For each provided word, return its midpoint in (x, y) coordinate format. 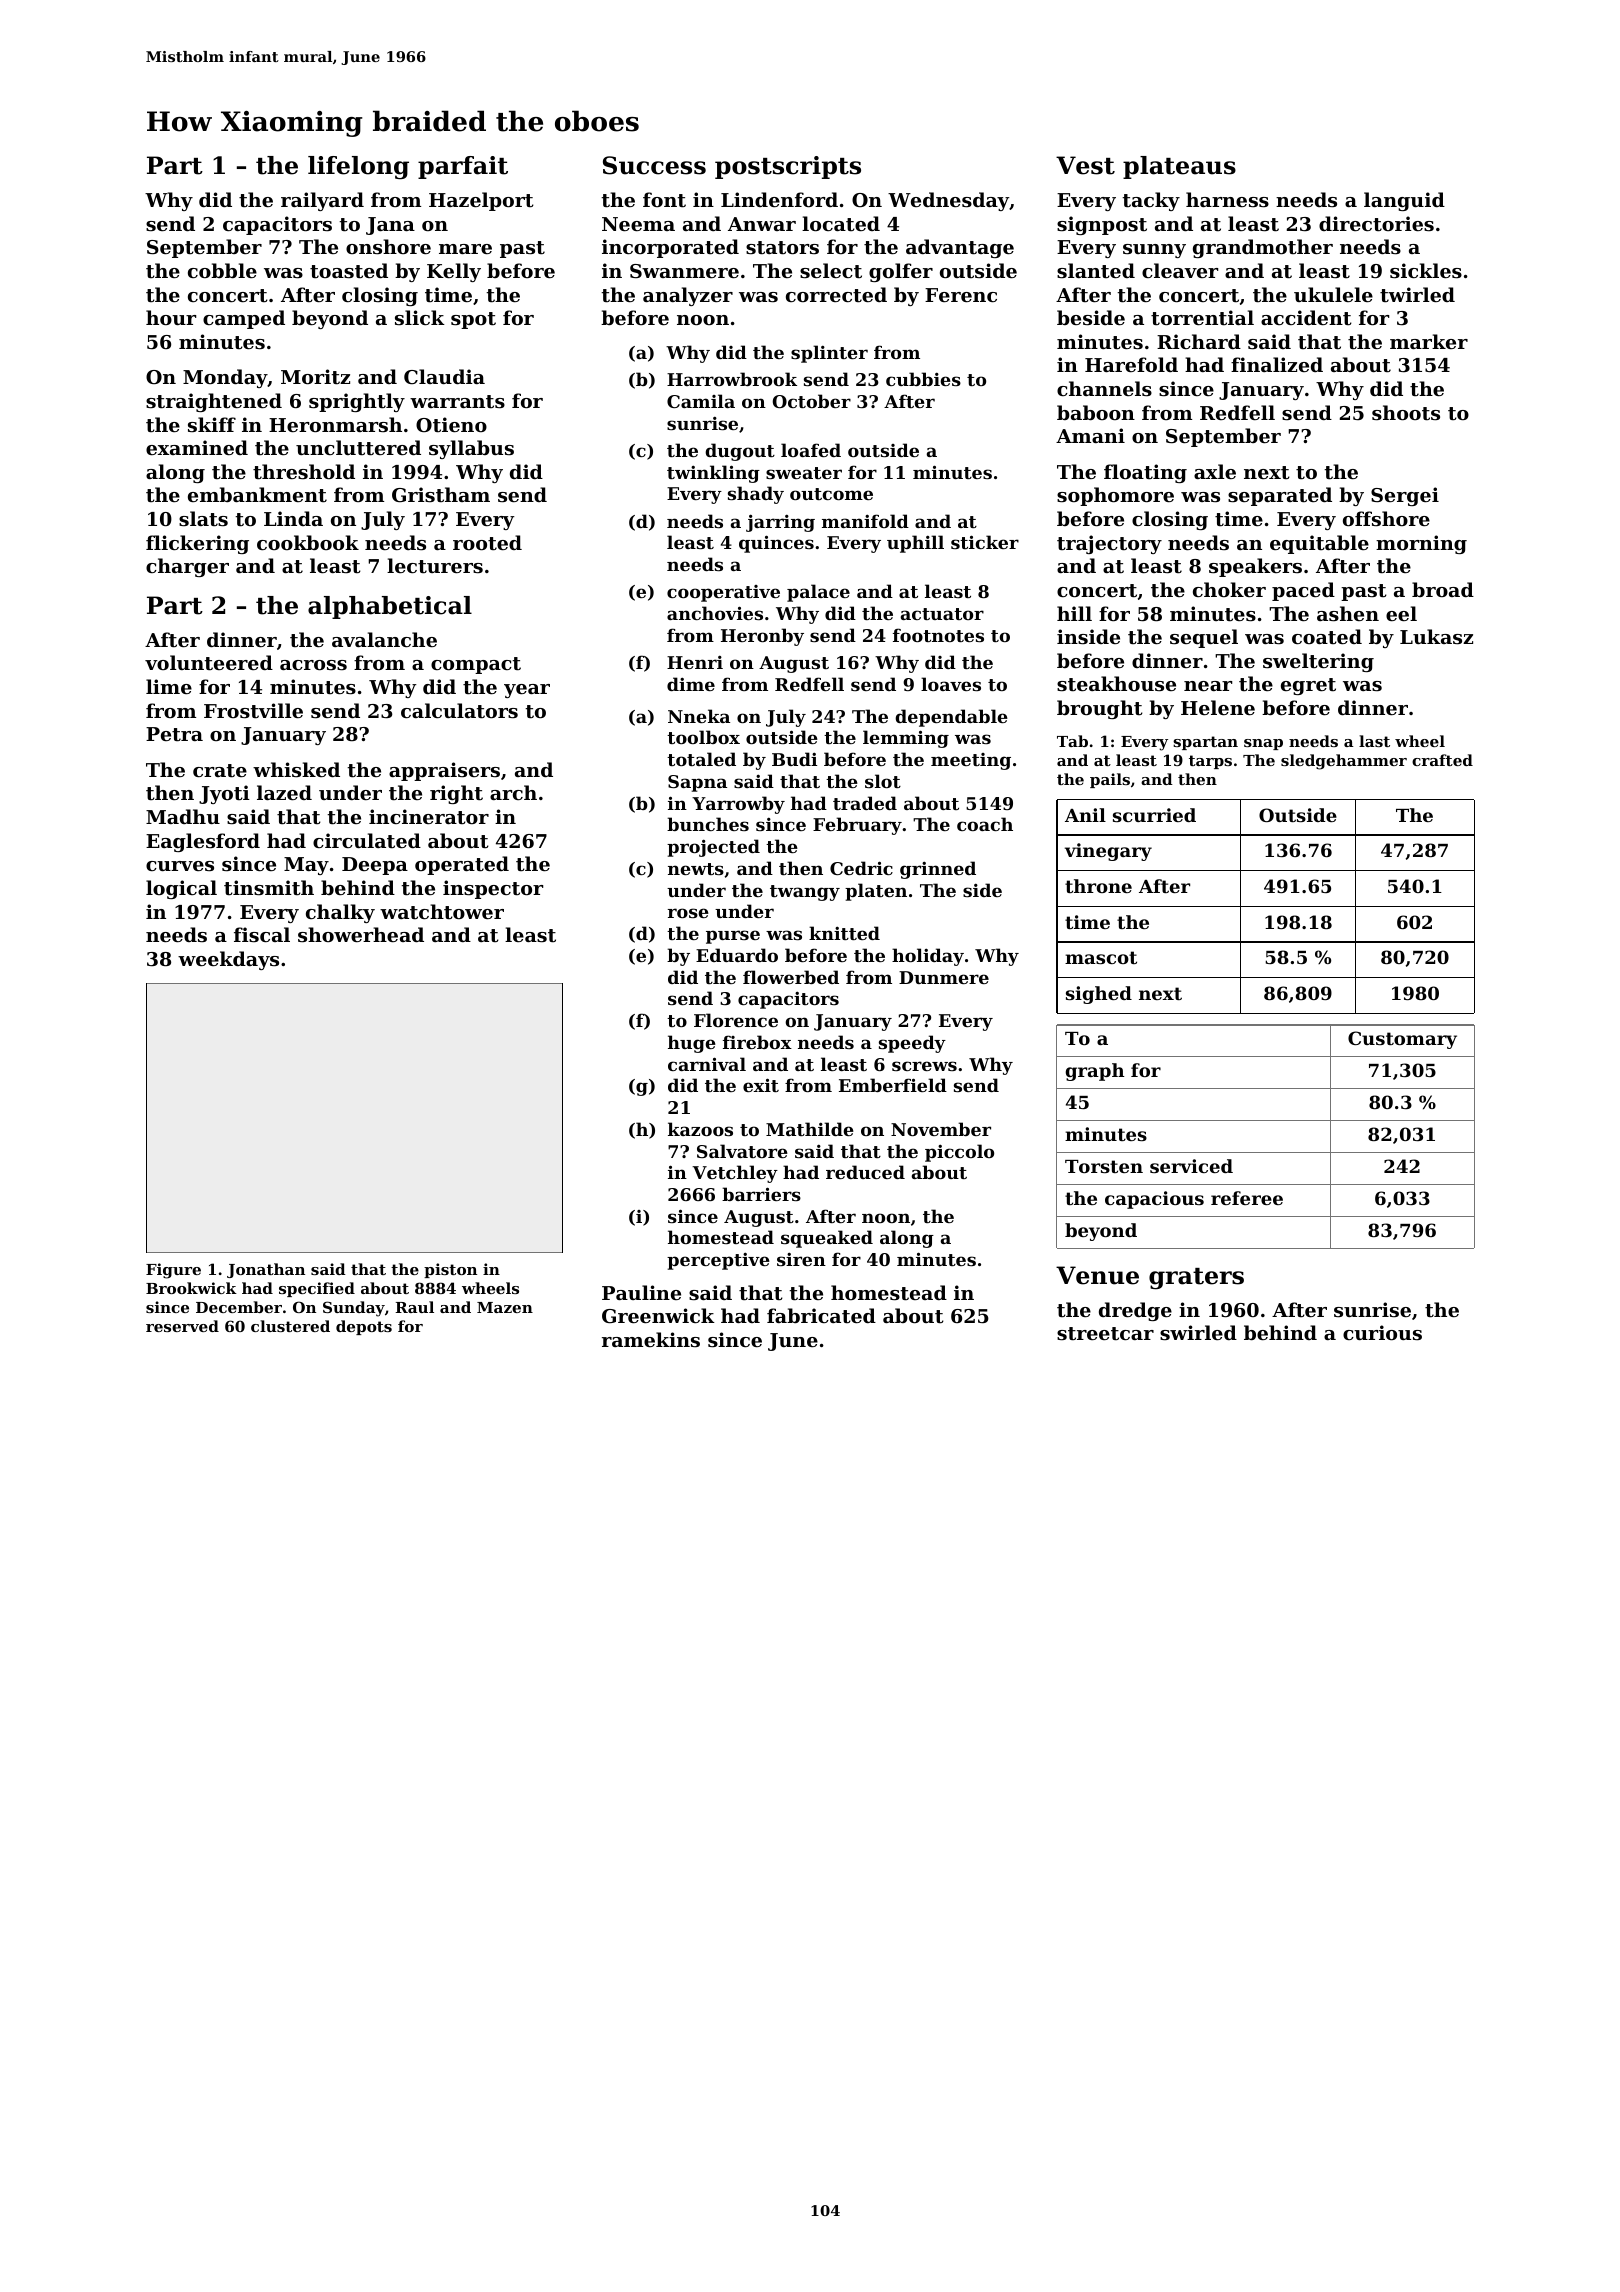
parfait (463, 167)
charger (187, 567)
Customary (1402, 1040)
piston (450, 1270)
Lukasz (1436, 637)
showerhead (361, 935)
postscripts (788, 167)
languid (1404, 201)
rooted (487, 543)
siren (801, 1259)
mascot (1101, 957)
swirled (1198, 1332)
